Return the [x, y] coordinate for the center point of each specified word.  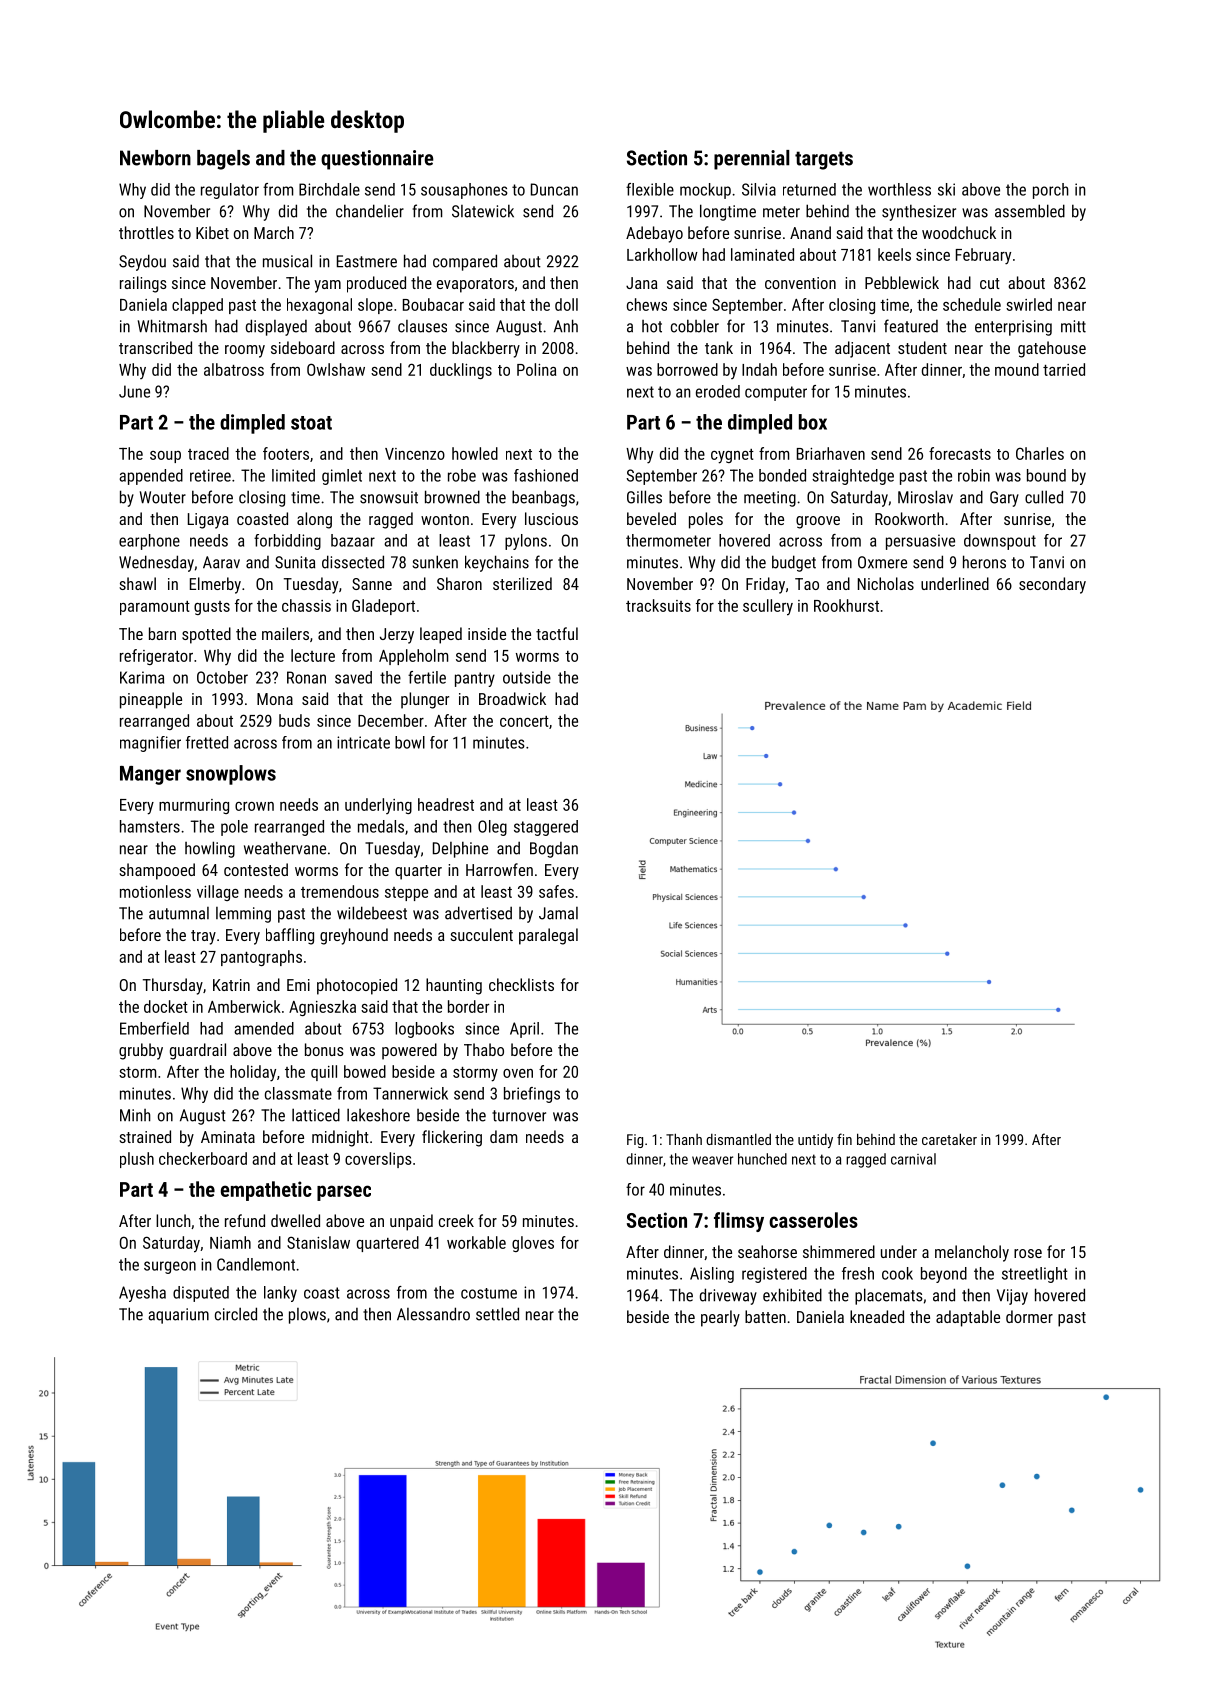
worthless [899, 189]
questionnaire [377, 160]
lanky [280, 1294]
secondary [1052, 585]
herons [984, 562]
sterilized [522, 583]
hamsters [150, 826]
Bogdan [554, 850]
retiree [210, 475]
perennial [752, 160]
